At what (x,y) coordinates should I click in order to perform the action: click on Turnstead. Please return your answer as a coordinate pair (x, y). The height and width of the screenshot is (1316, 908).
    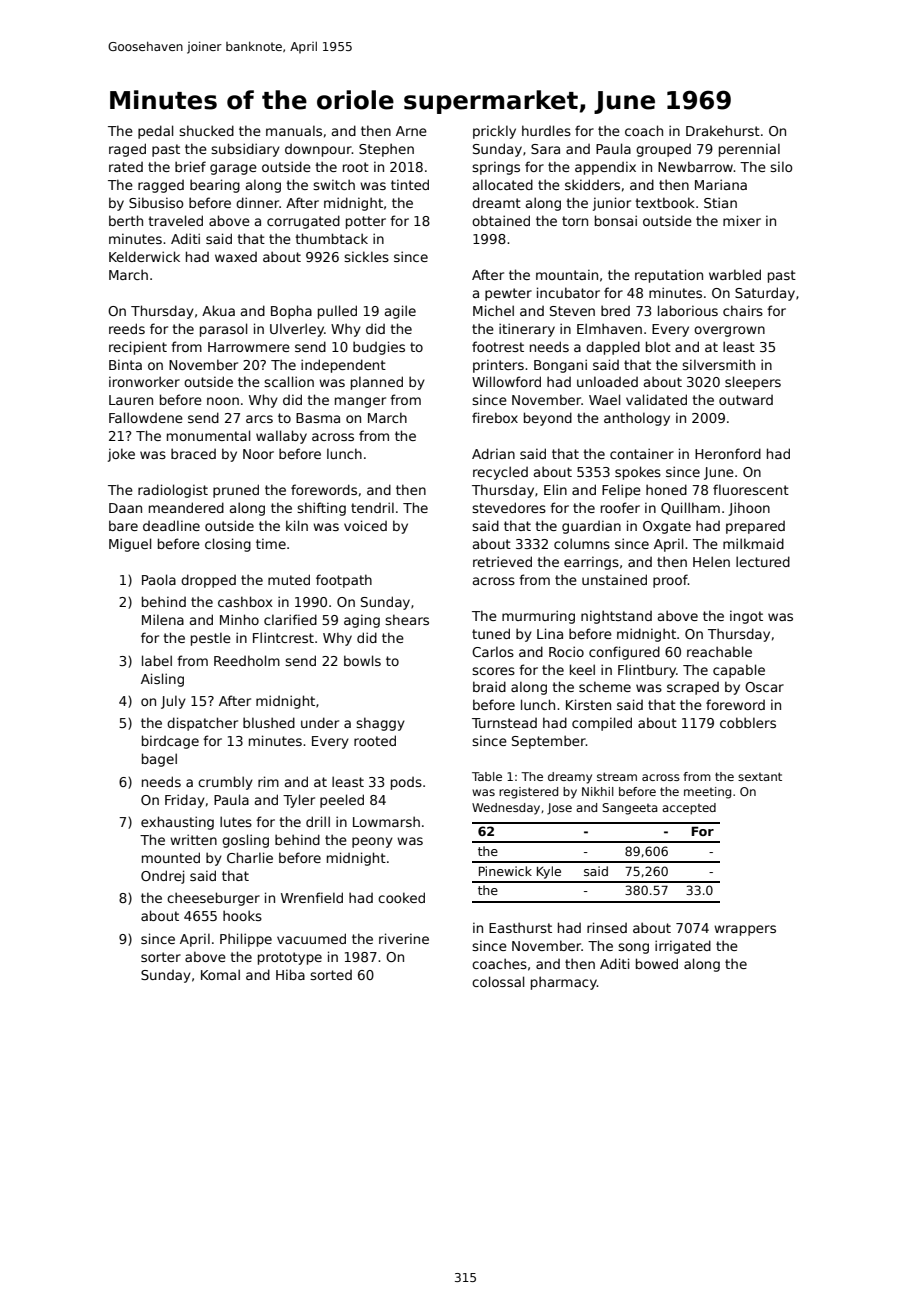
    Looking at the image, I should click on (504, 723).
